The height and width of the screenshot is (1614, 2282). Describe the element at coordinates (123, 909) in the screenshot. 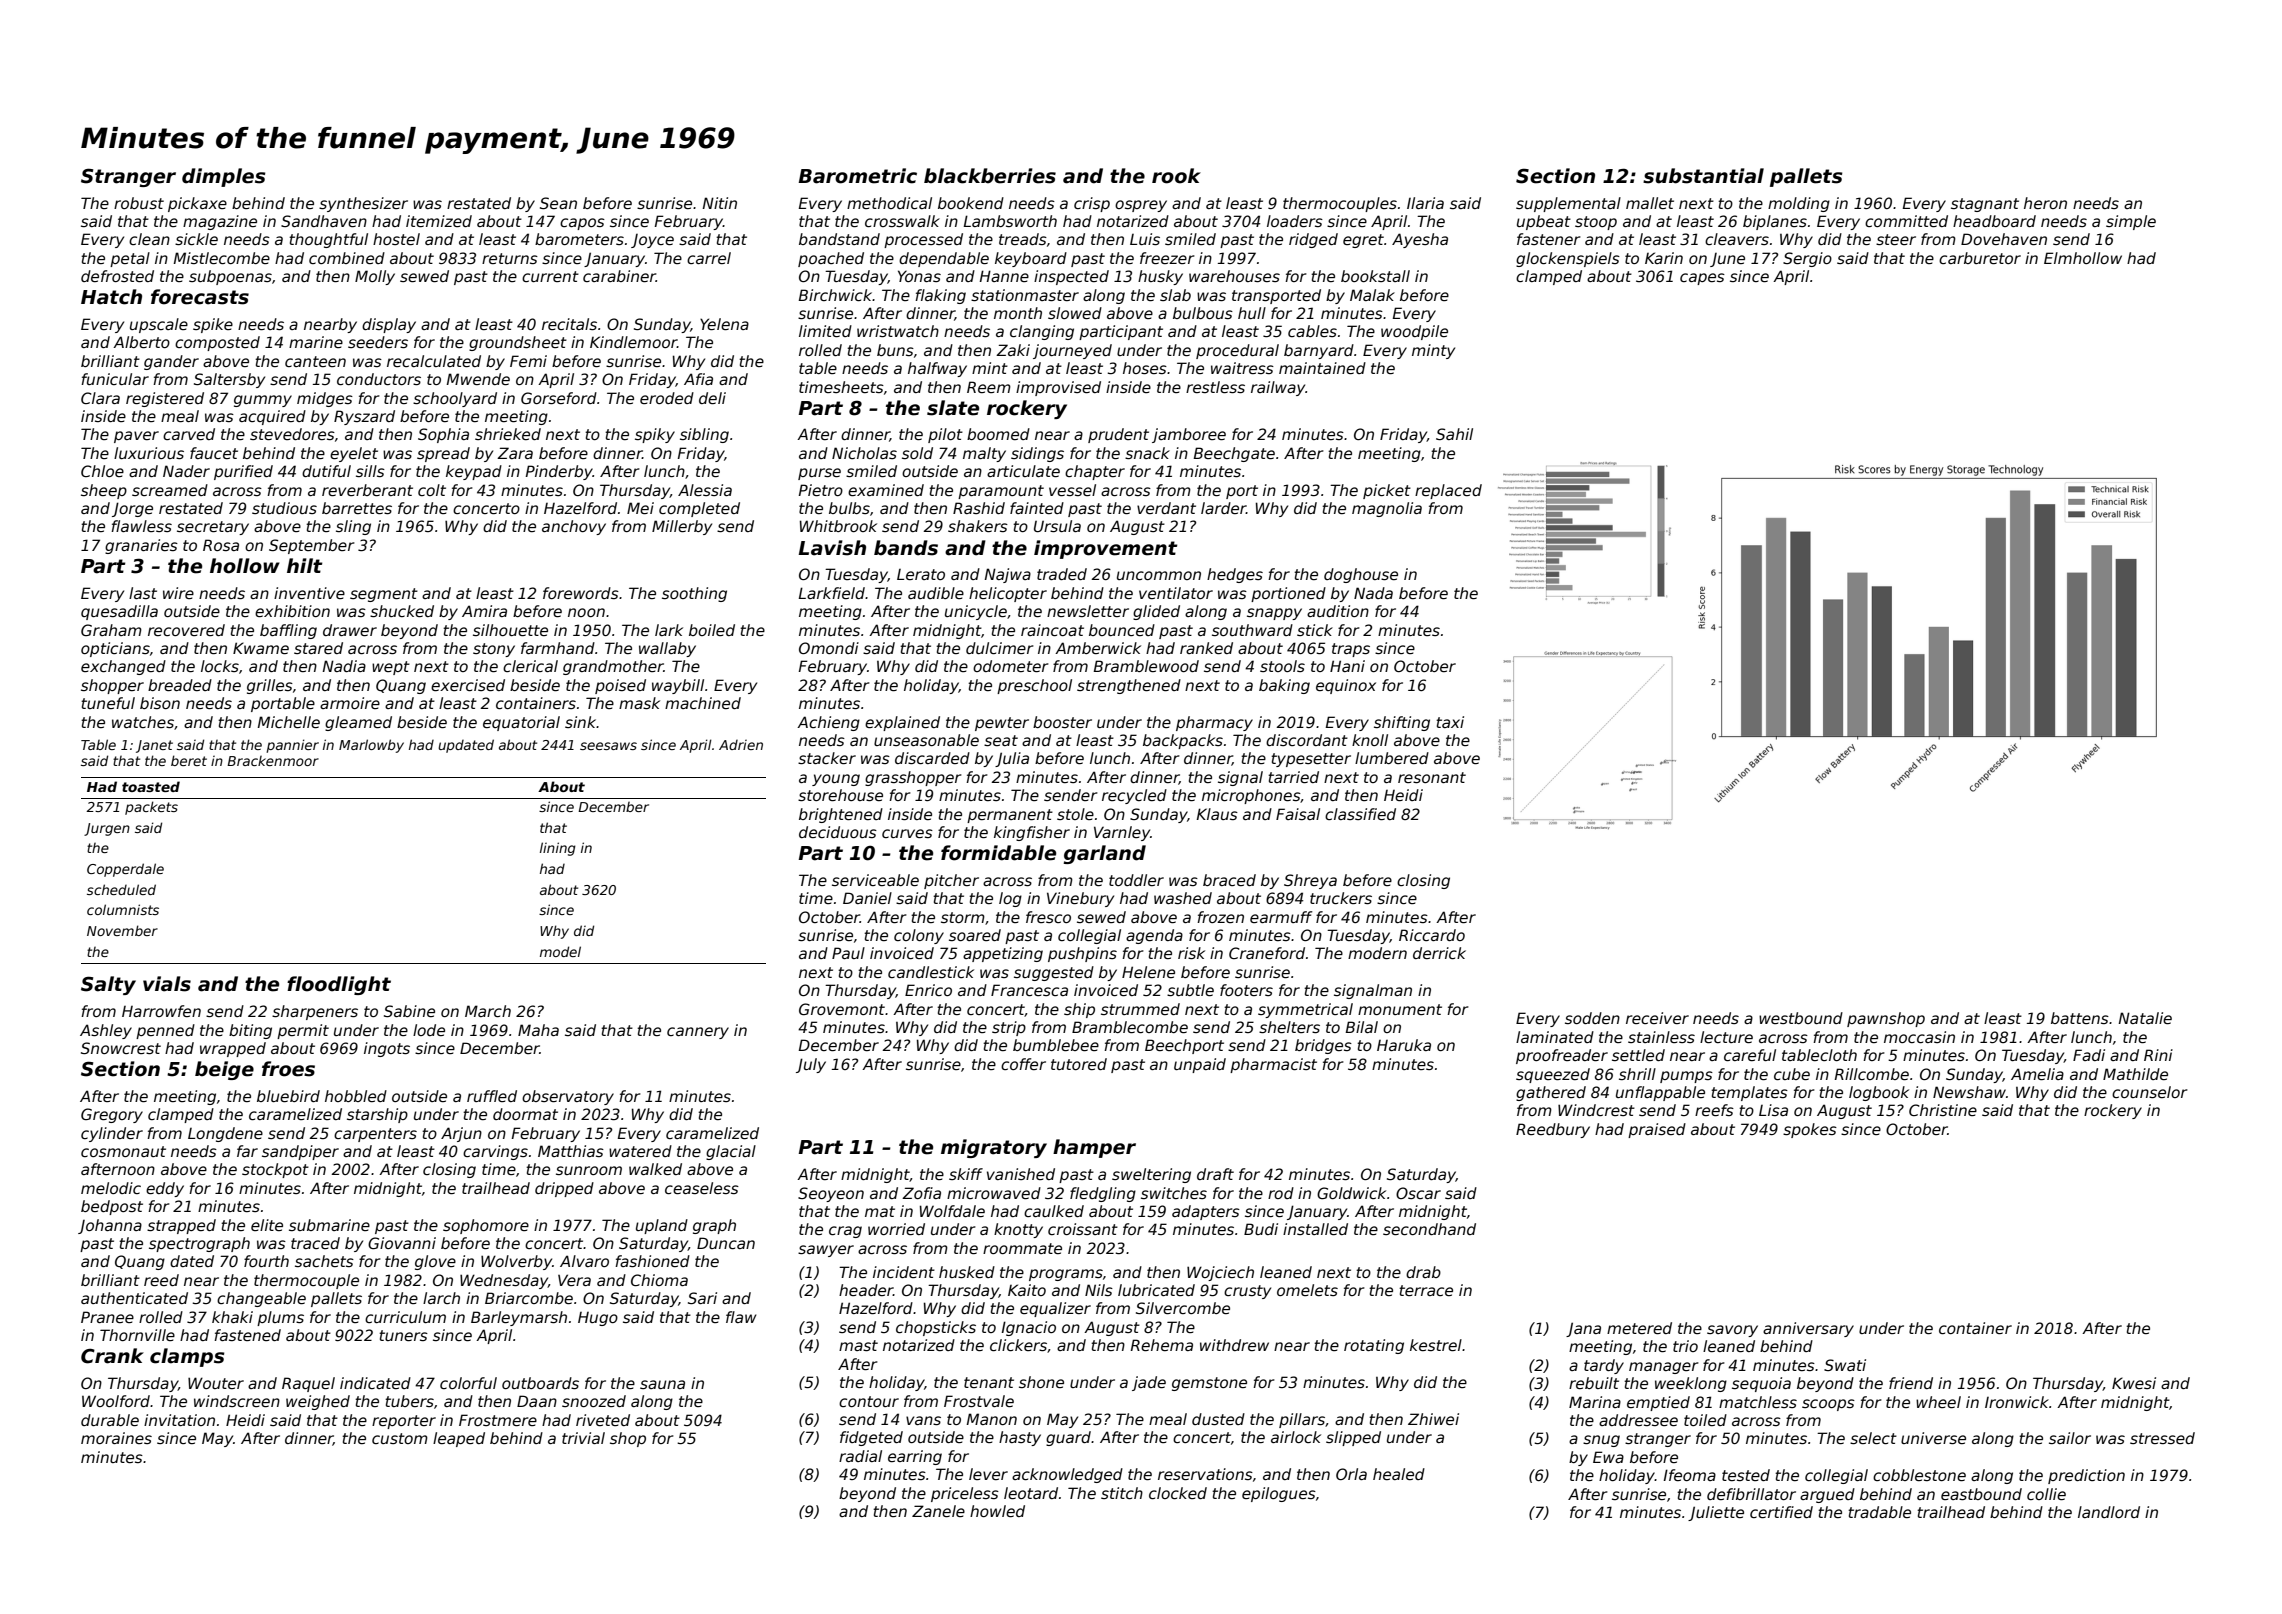

I see `columnists` at that location.
